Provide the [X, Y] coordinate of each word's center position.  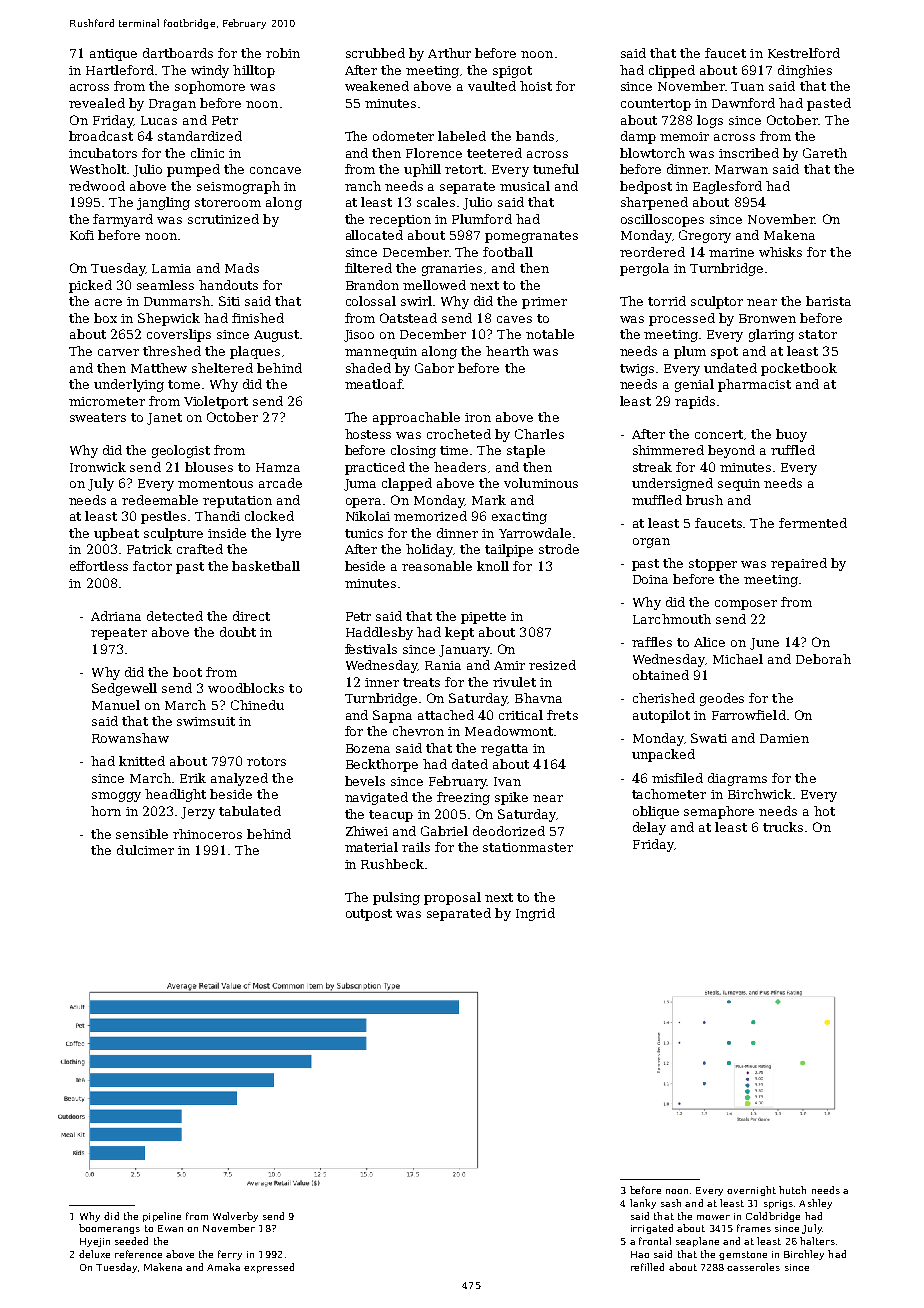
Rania [443, 665]
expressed [269, 1268]
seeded [131, 1241]
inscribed [749, 153]
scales [436, 202]
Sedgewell [124, 689]
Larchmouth [672, 619]
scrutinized [223, 219]
